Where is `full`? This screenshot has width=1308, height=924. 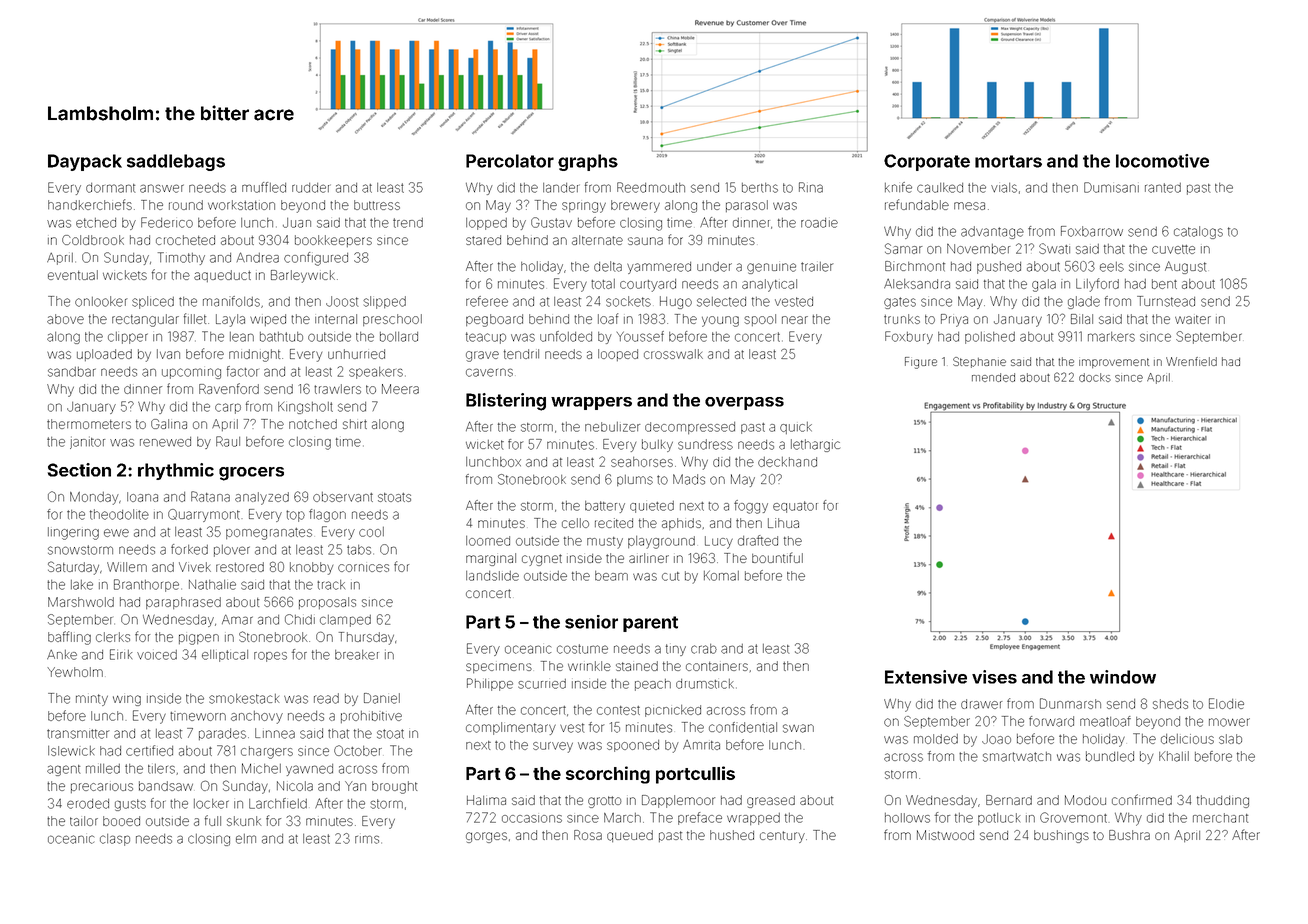 full is located at coordinates (213, 820).
